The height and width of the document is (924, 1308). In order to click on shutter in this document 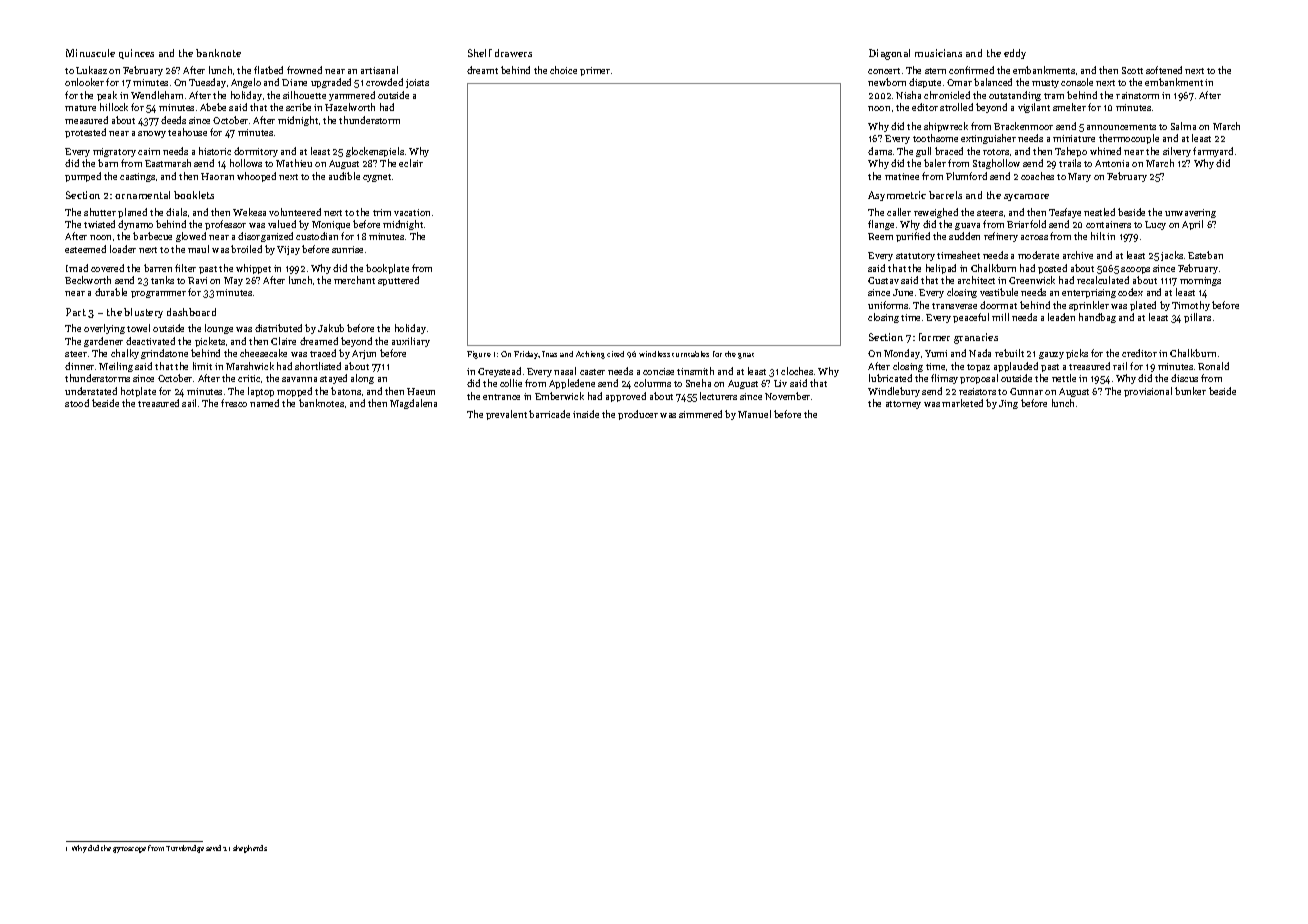, I will do `click(100, 212)`.
